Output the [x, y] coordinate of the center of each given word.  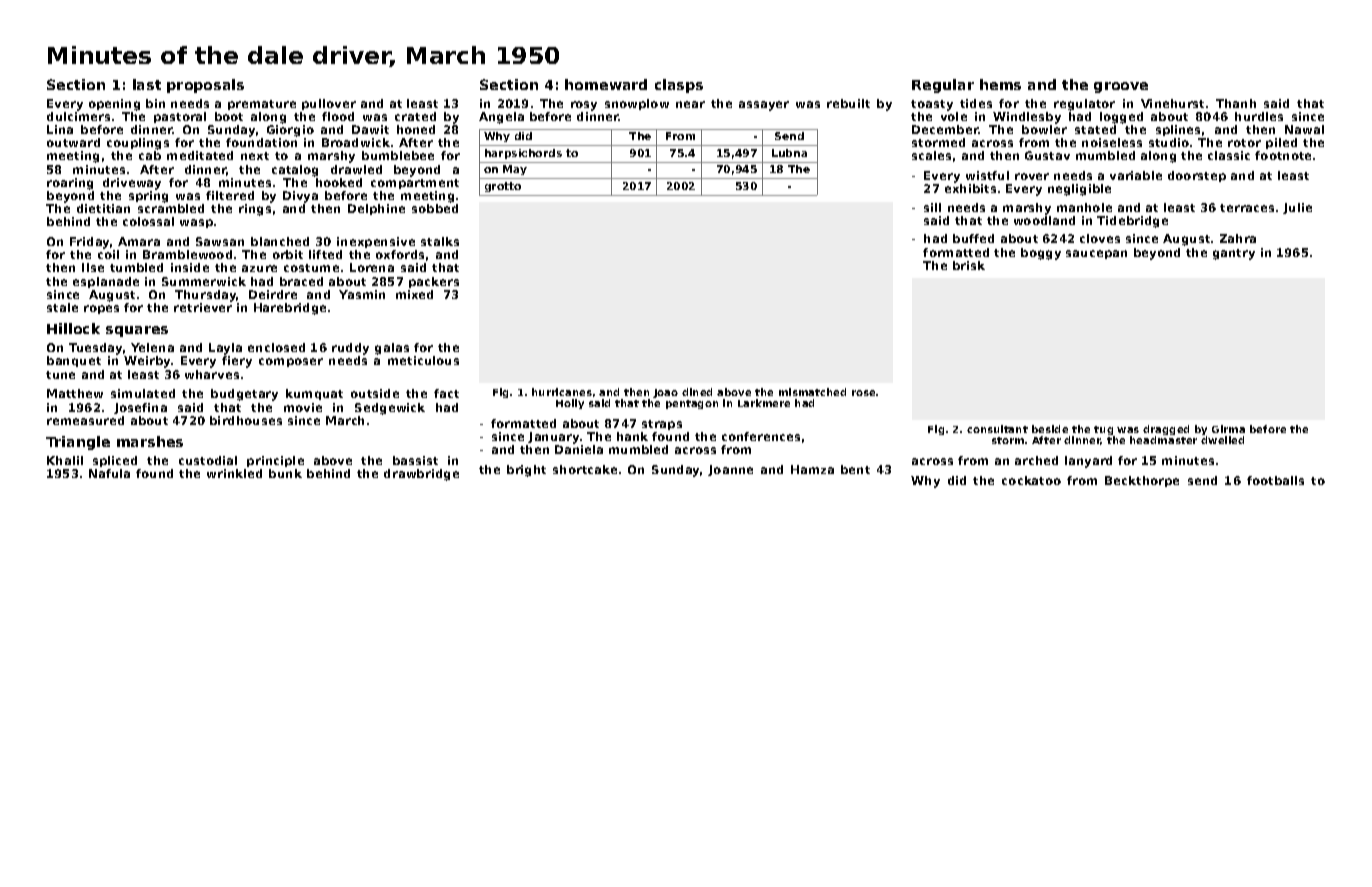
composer [291, 362]
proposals [205, 86]
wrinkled [234, 473]
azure [259, 268]
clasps [679, 86]
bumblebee [398, 155]
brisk [969, 265]
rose [863, 393]
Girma [1228, 429]
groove [1121, 87]
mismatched [812, 392]
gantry [1234, 254]
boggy [1041, 254]
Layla [225, 349]
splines [1178, 130]
